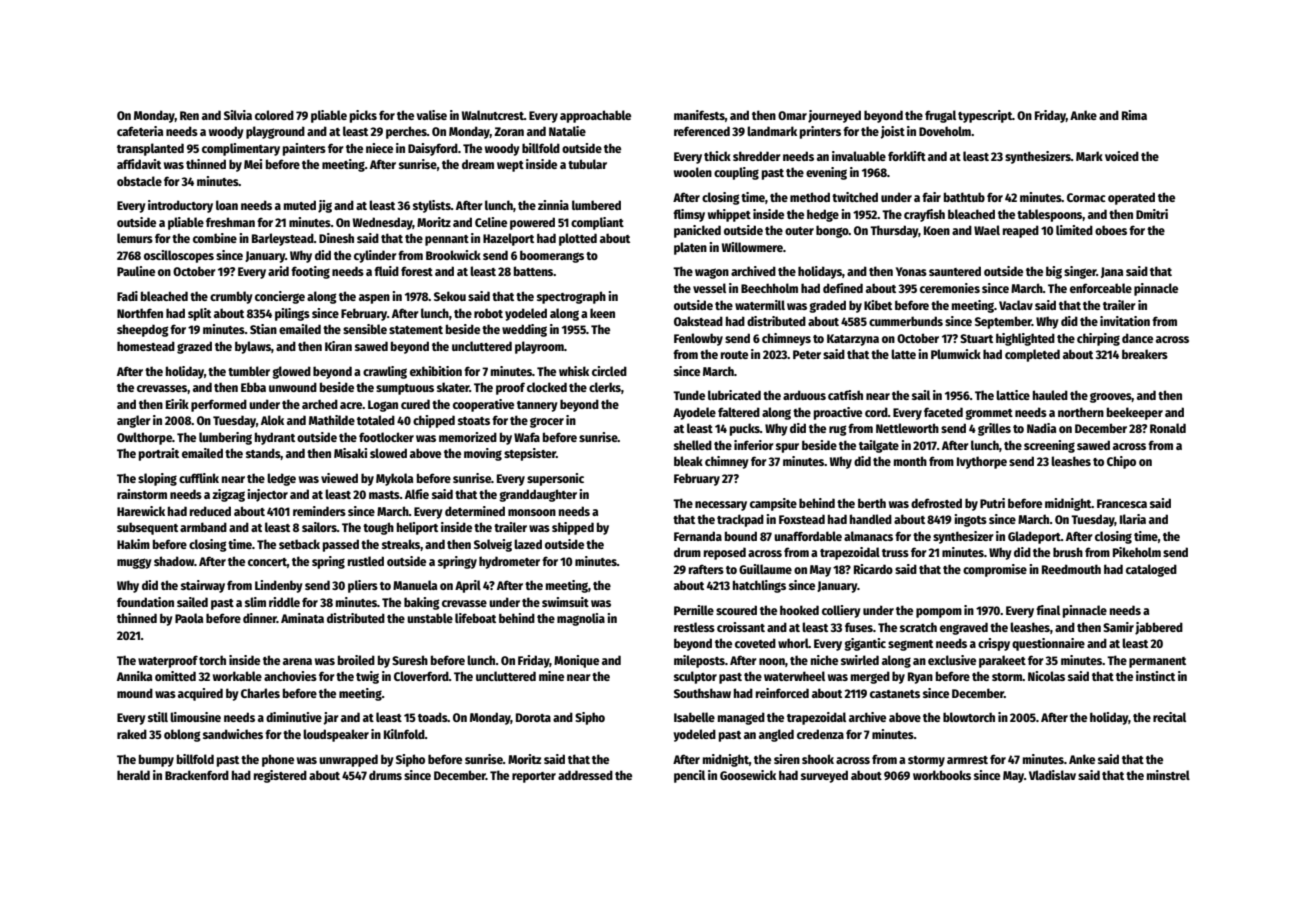 This image has height=924, width=1308. Describe the element at coordinates (320, 404) in the image. I see `arched` at that location.
